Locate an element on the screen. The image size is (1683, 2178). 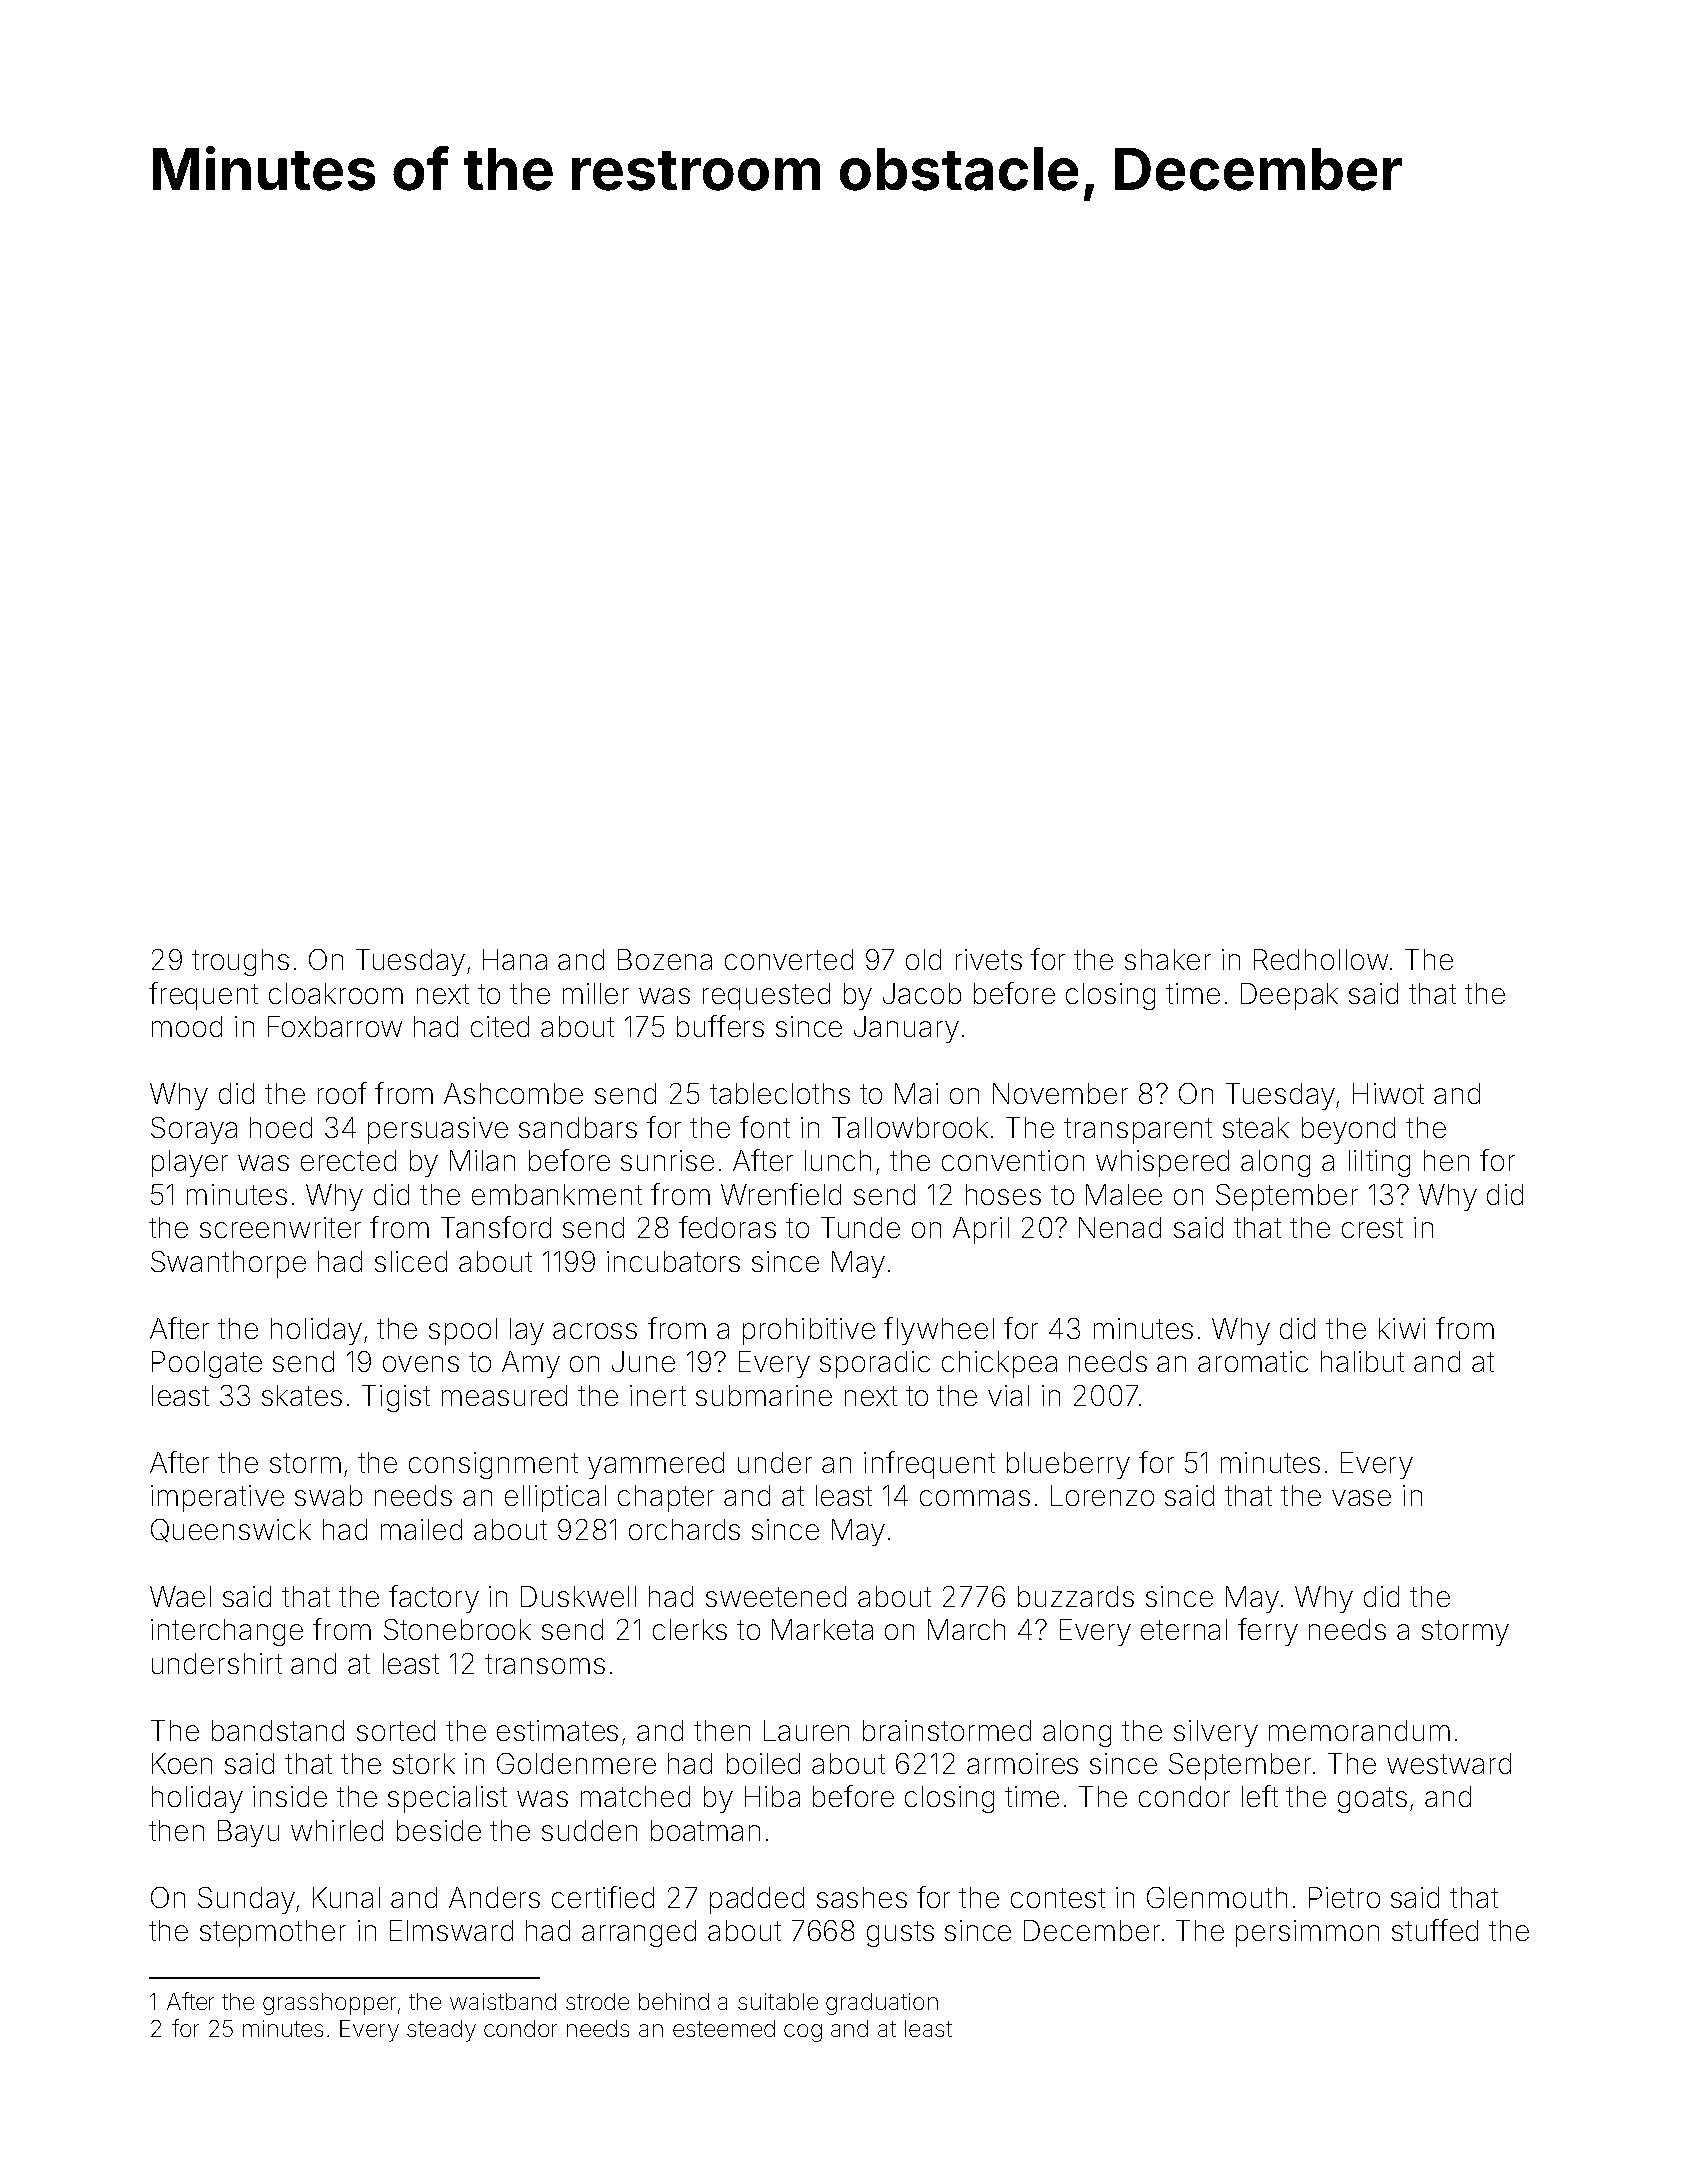
Hiwot is located at coordinates (1388, 1093).
